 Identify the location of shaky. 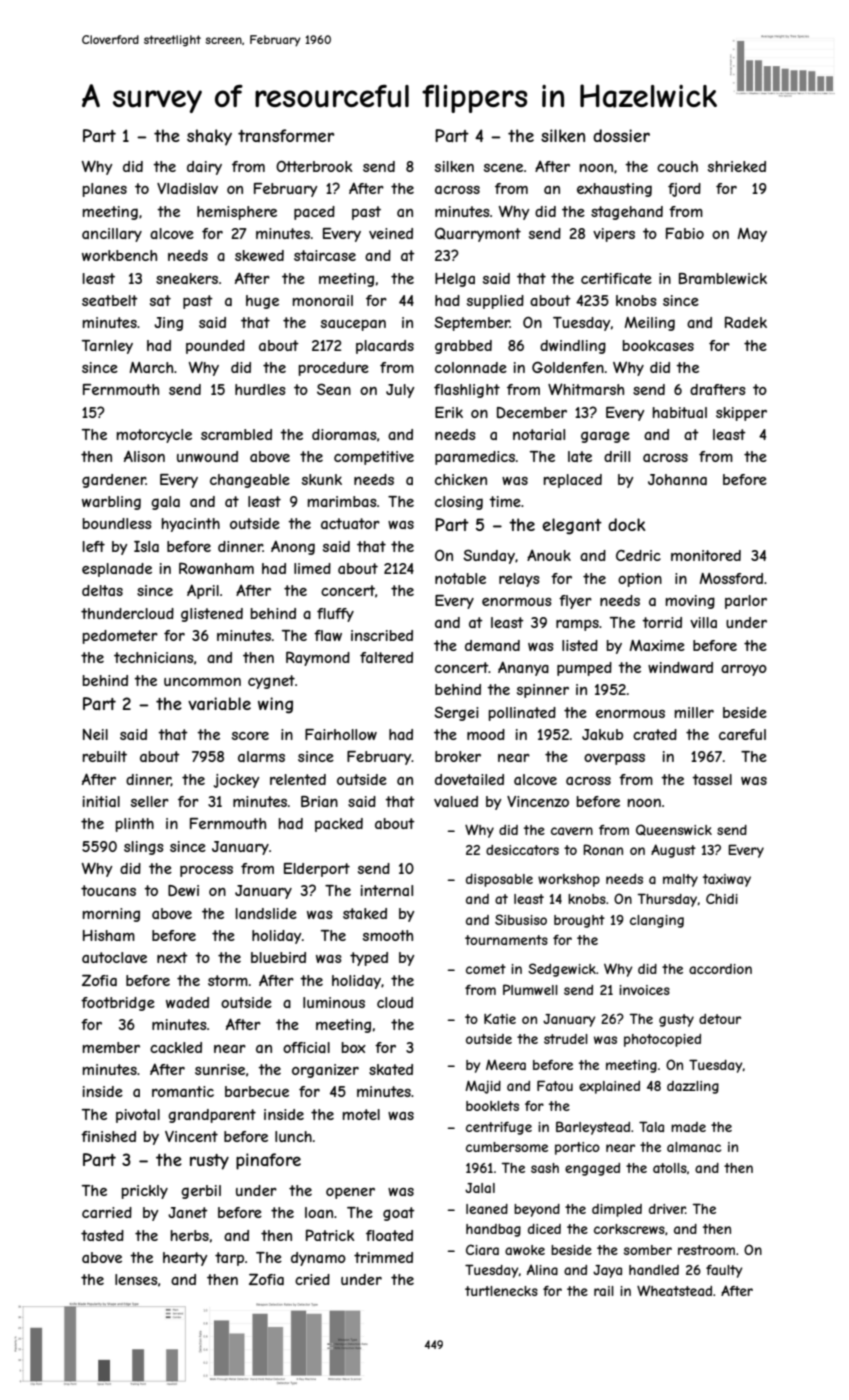
(209, 137).
